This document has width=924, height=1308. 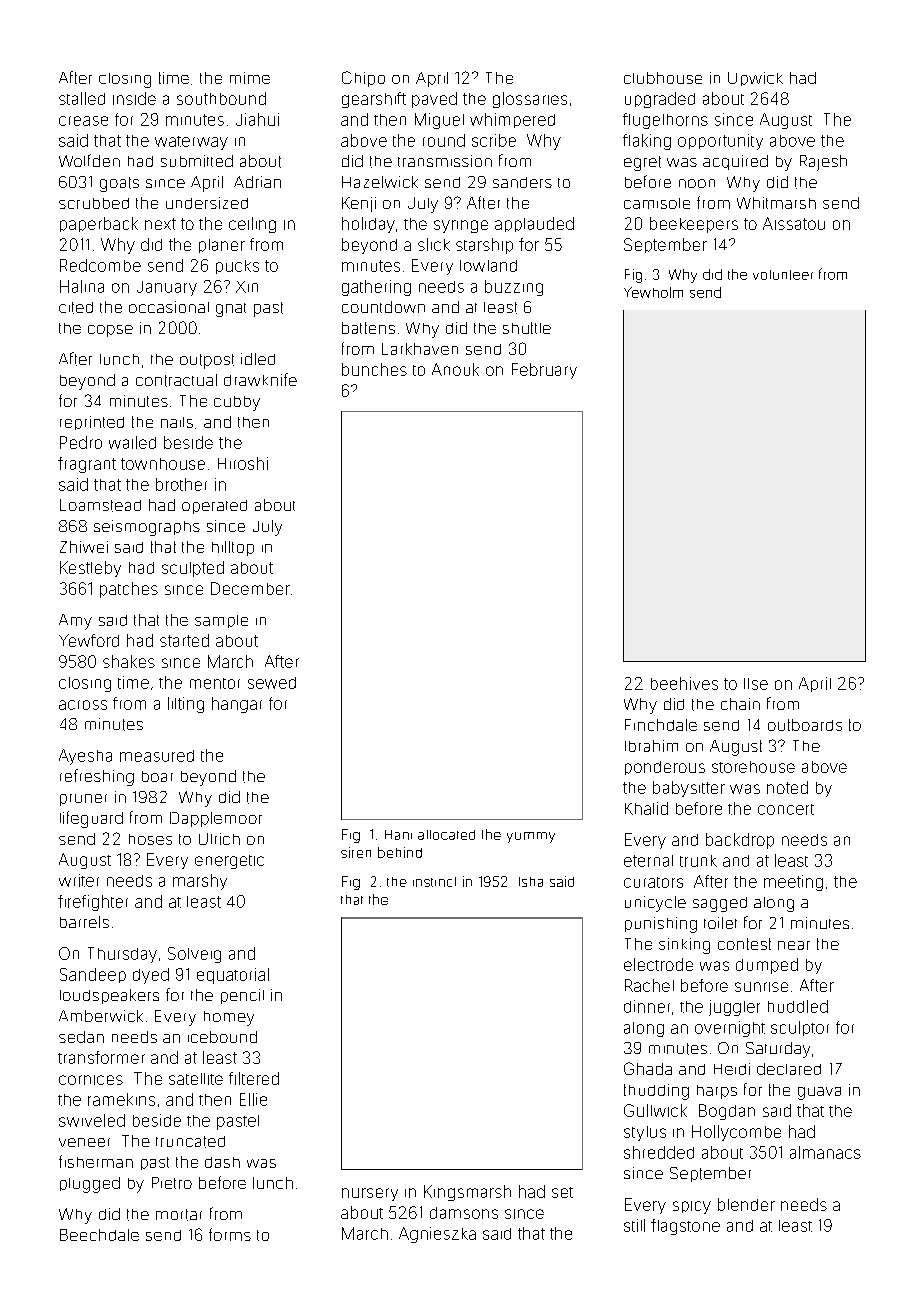 I want to click on Sandeep, so click(x=93, y=975).
